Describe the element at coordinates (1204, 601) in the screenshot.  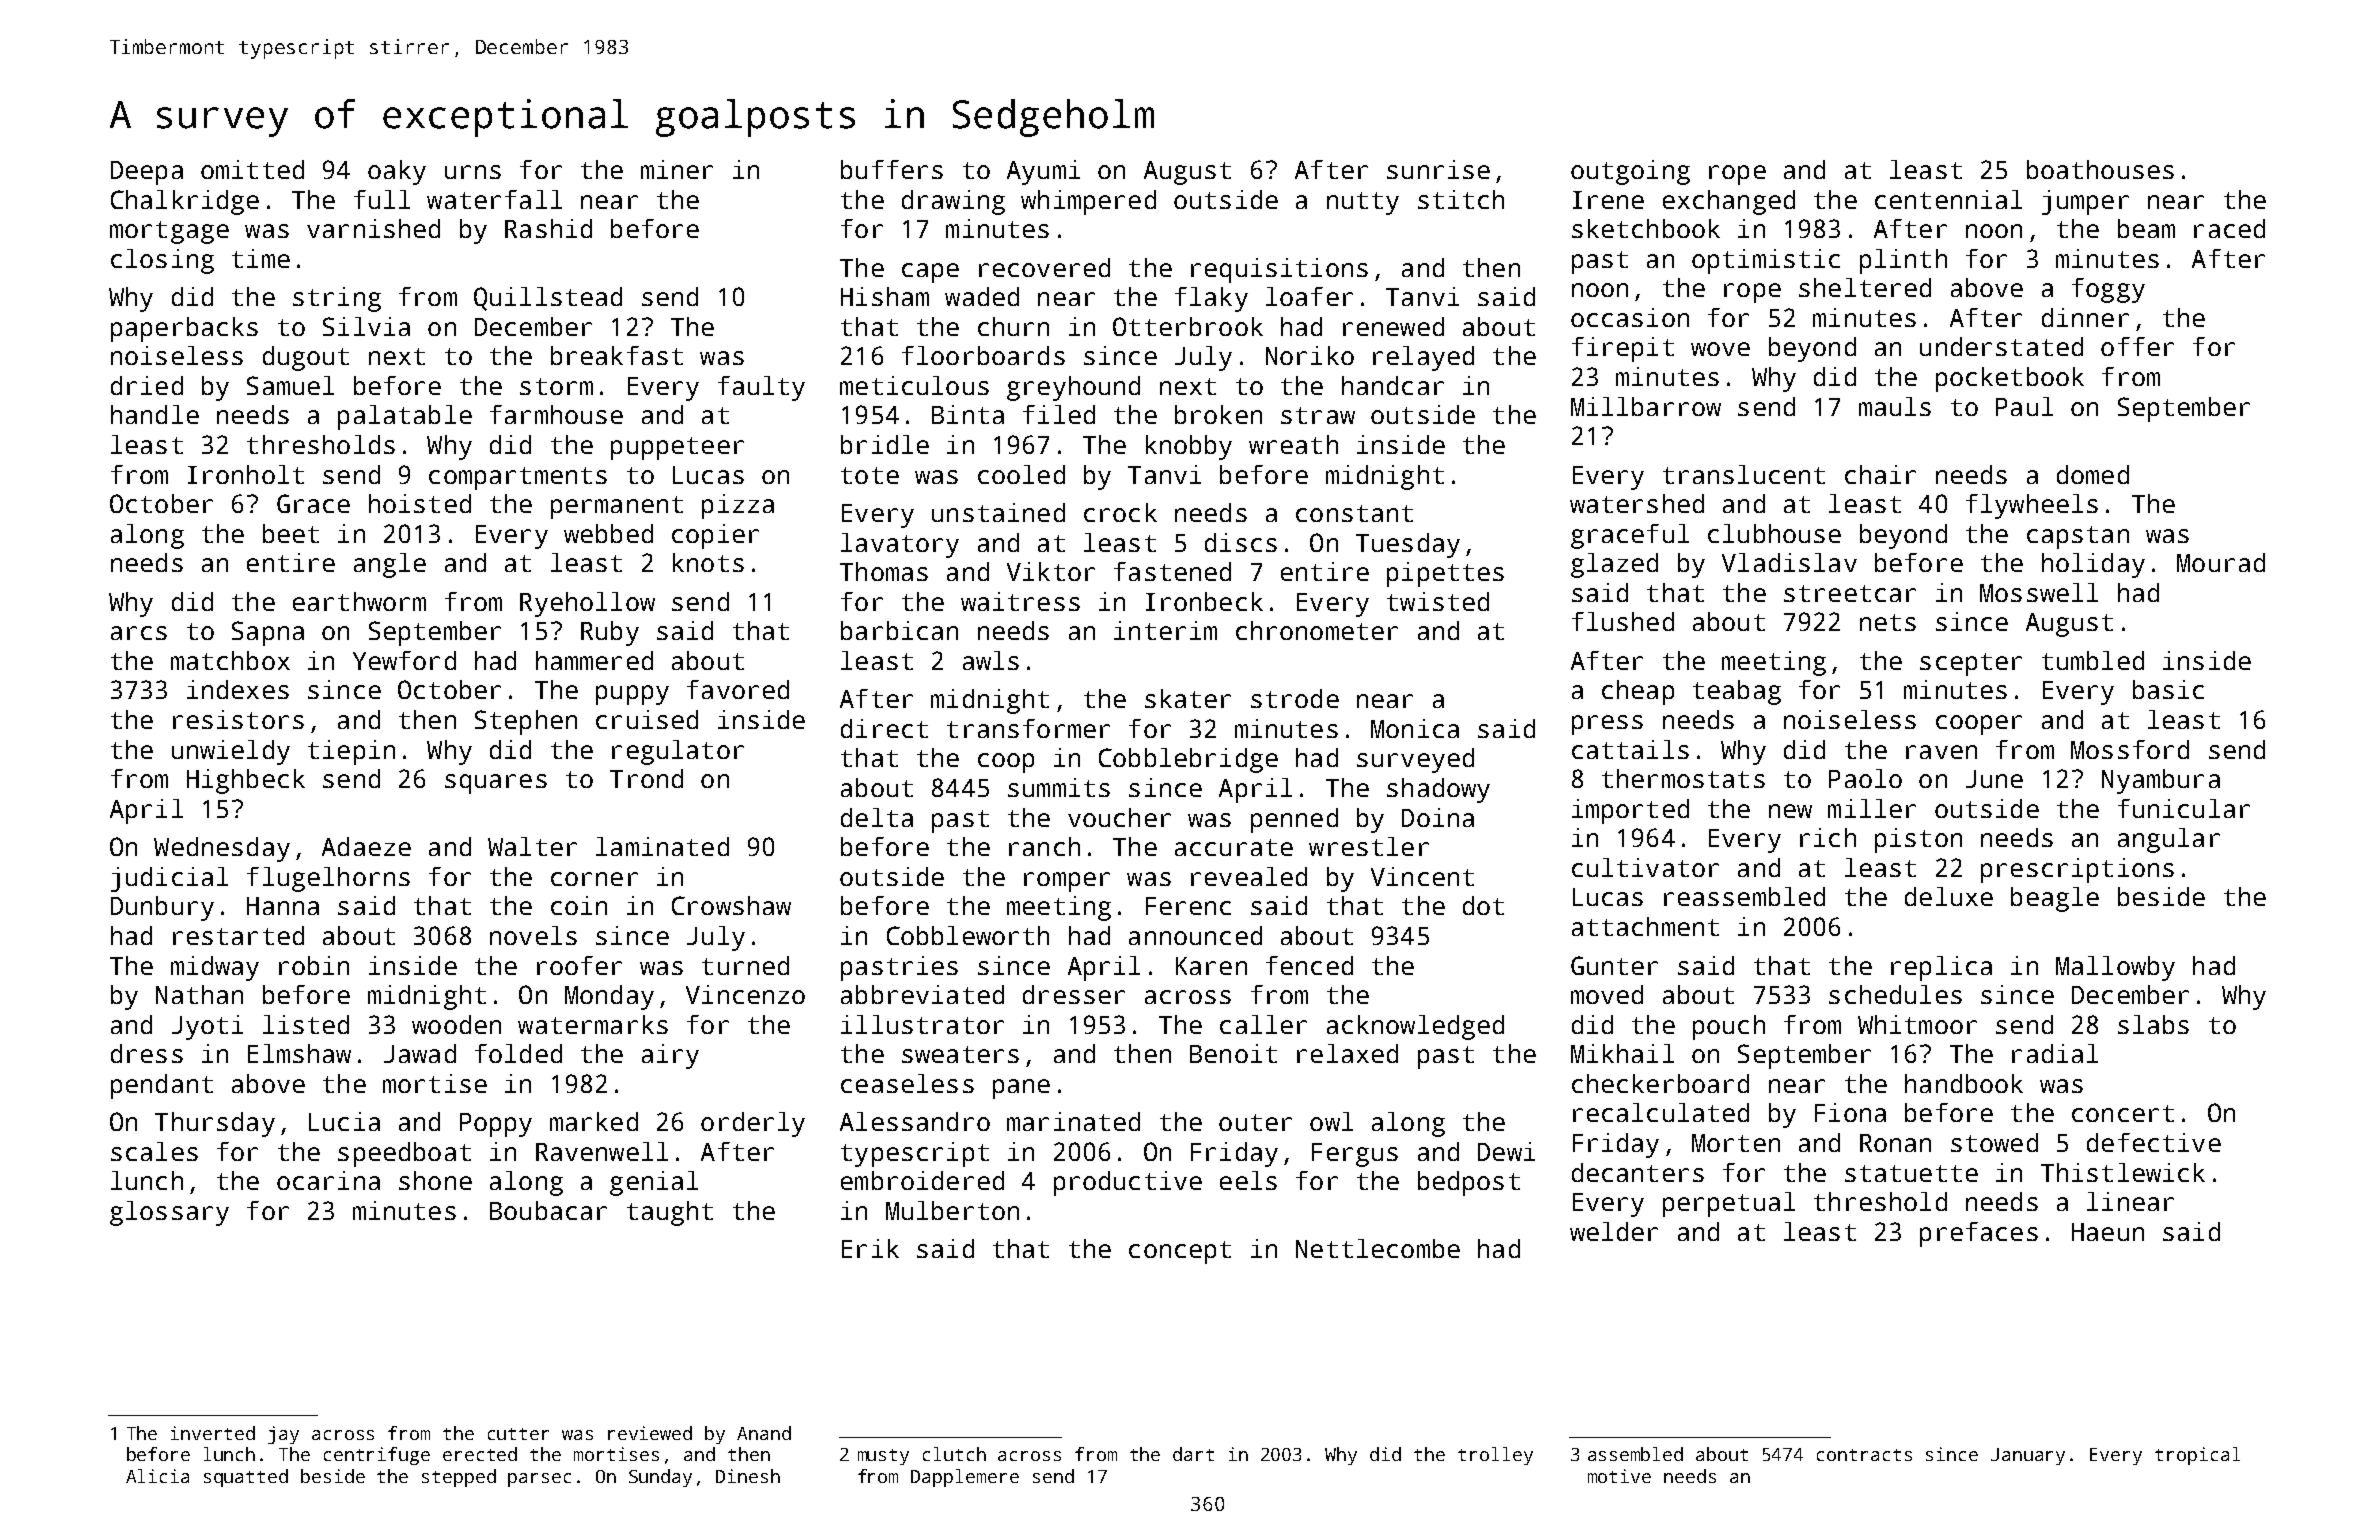
I see `Ironbeck` at that location.
